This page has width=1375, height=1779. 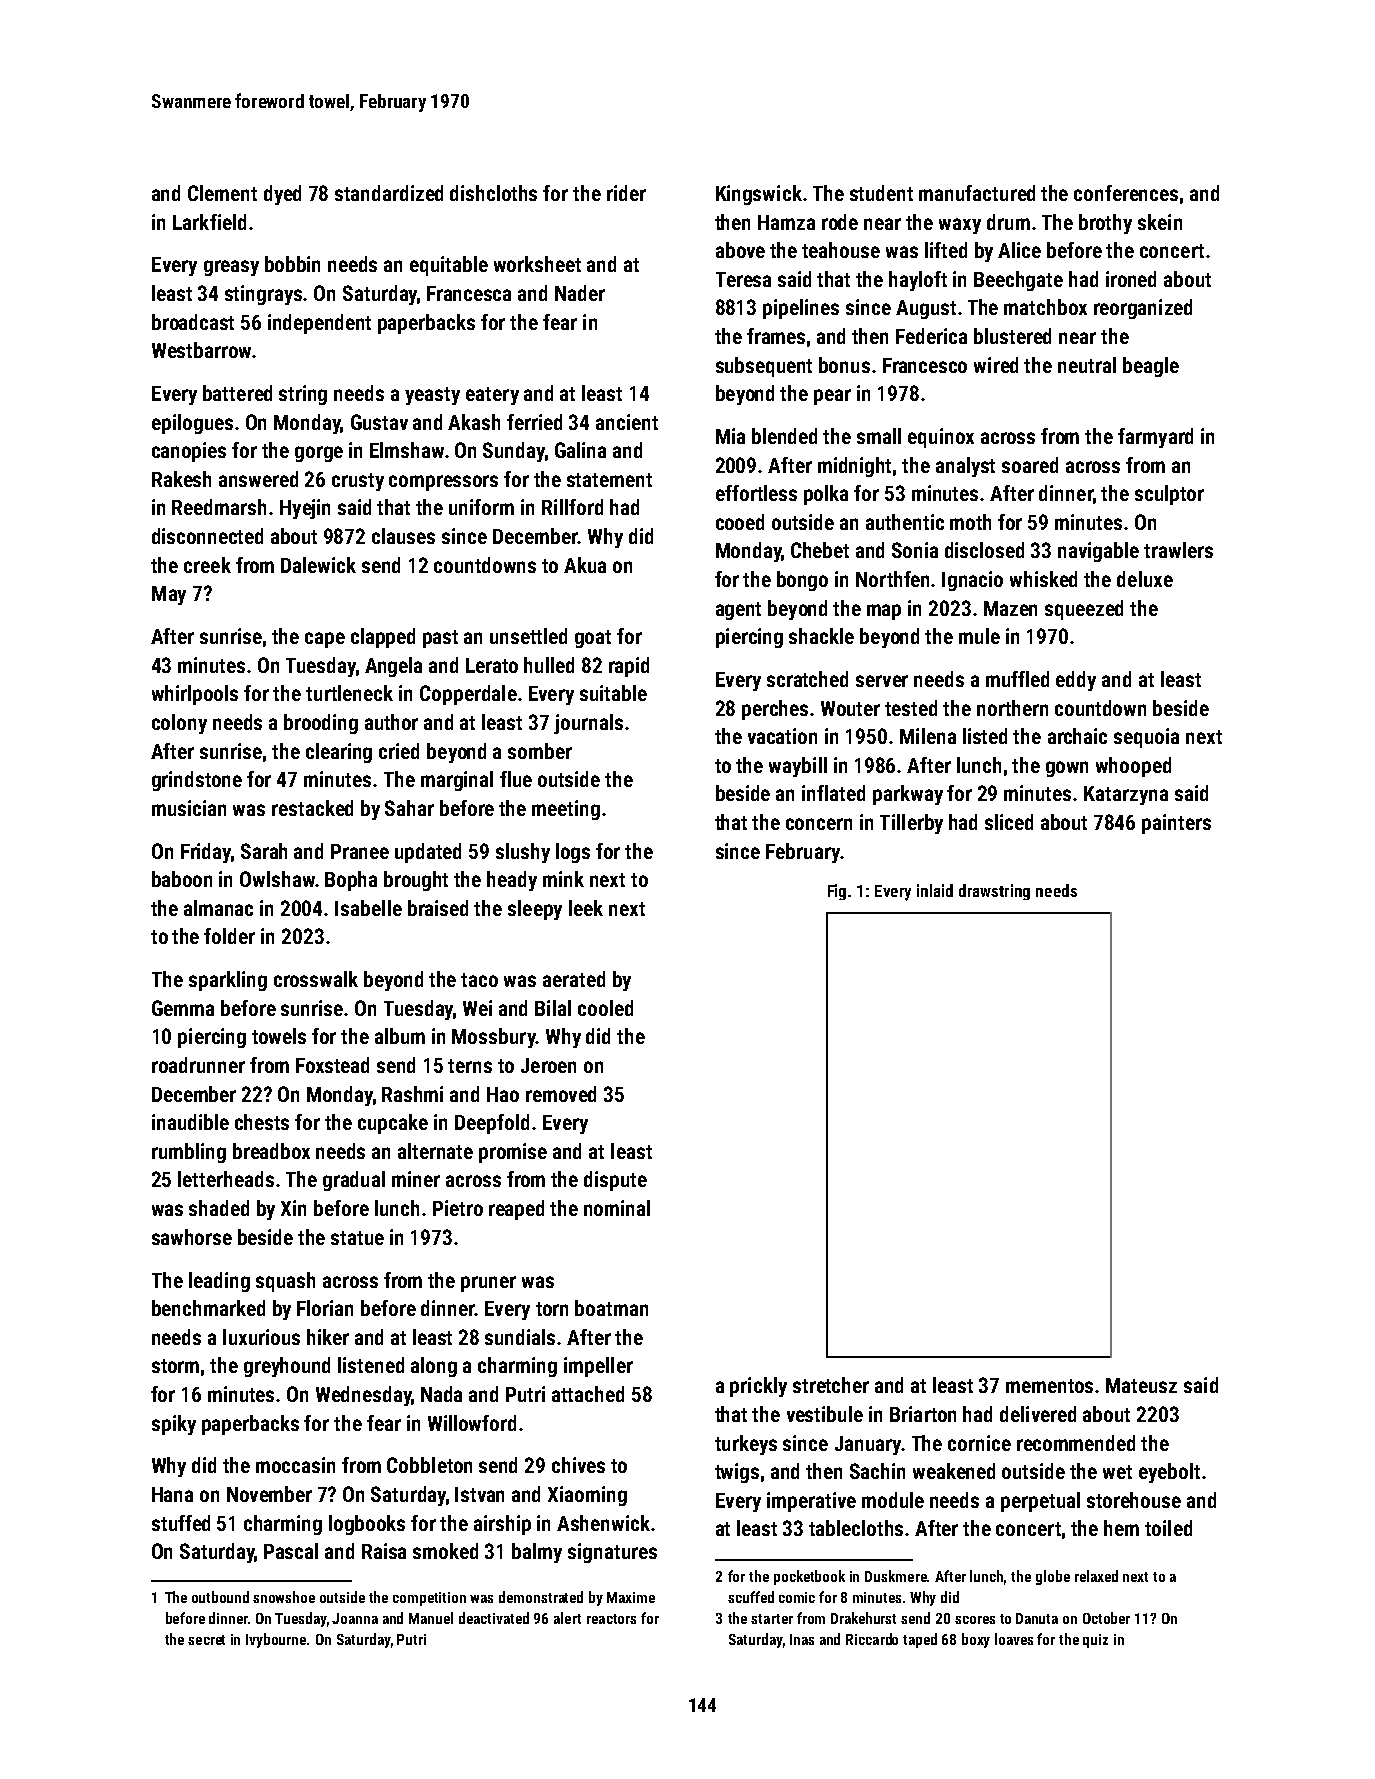 What do you see at coordinates (209, 222) in the page?
I see `Larkfield` at bounding box center [209, 222].
